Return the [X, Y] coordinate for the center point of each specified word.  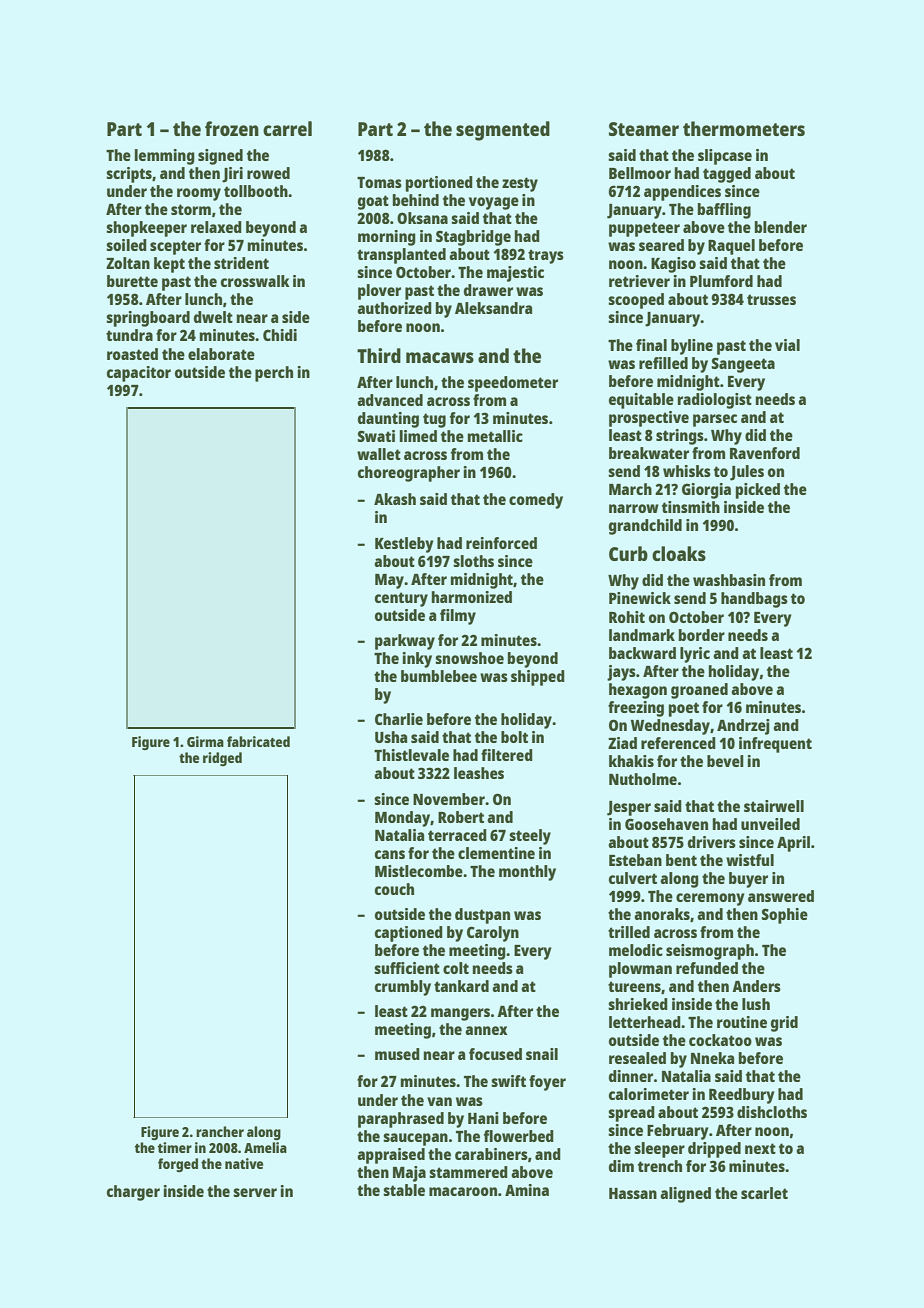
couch [394, 889]
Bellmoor [640, 173]
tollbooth [256, 191]
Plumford [721, 281]
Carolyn [493, 934]
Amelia [265, 1147]
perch [274, 374]
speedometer [513, 384]
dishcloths [772, 1112]
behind [416, 200]
